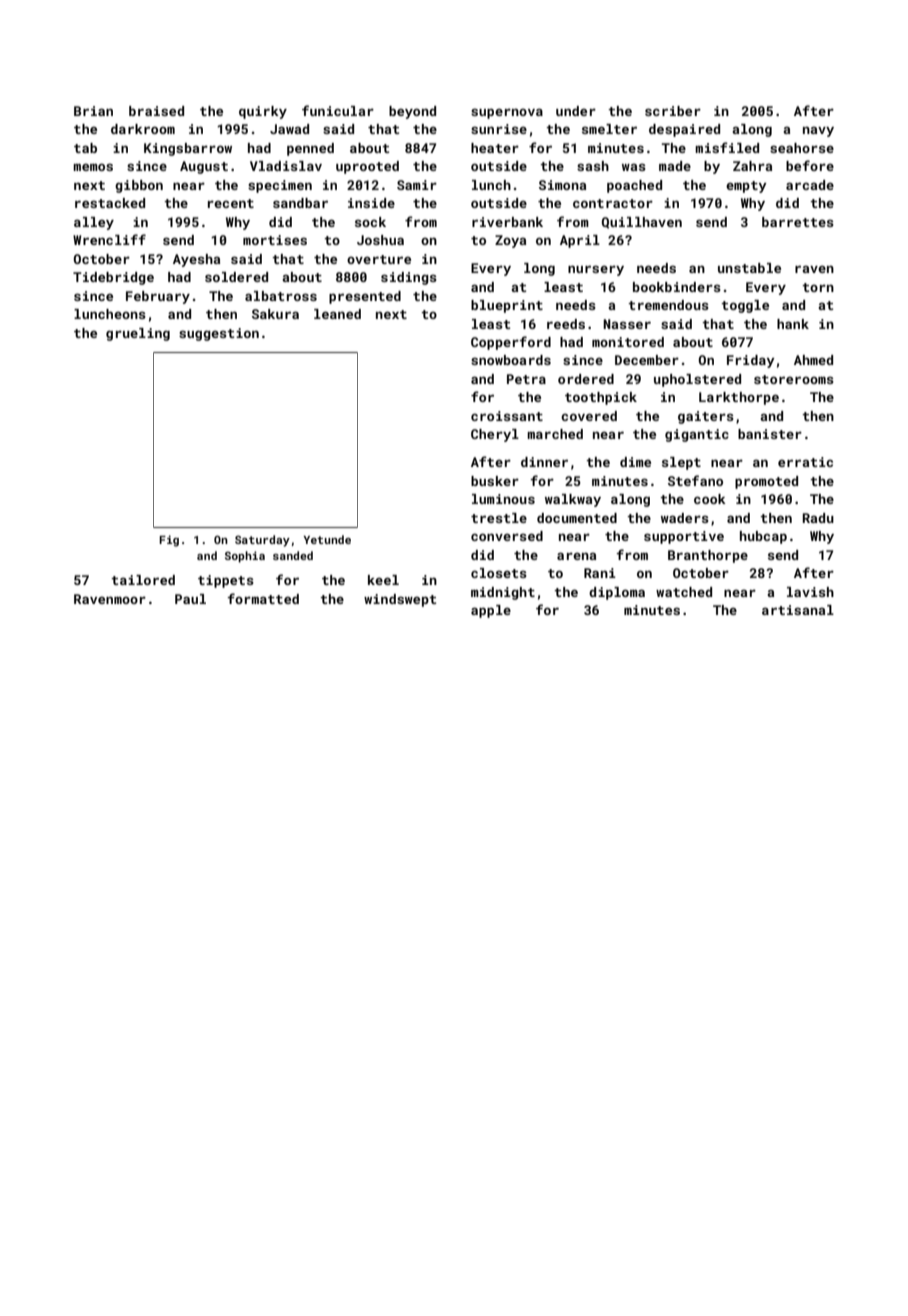 The height and width of the screenshot is (1316, 908). Describe the element at coordinates (507, 536) in the screenshot. I see `conversed` at that location.
